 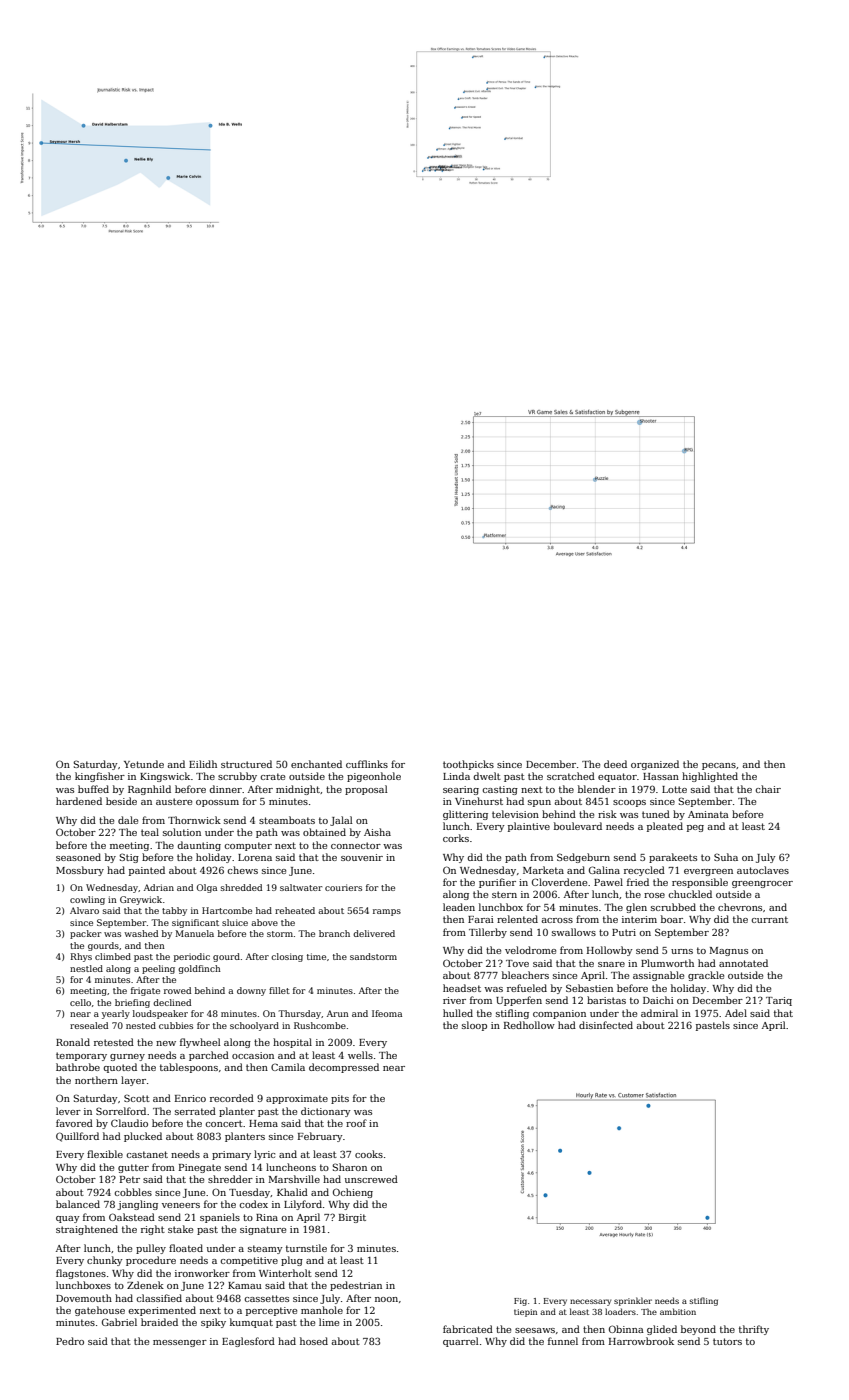 I want to click on messenger, so click(x=180, y=1343).
